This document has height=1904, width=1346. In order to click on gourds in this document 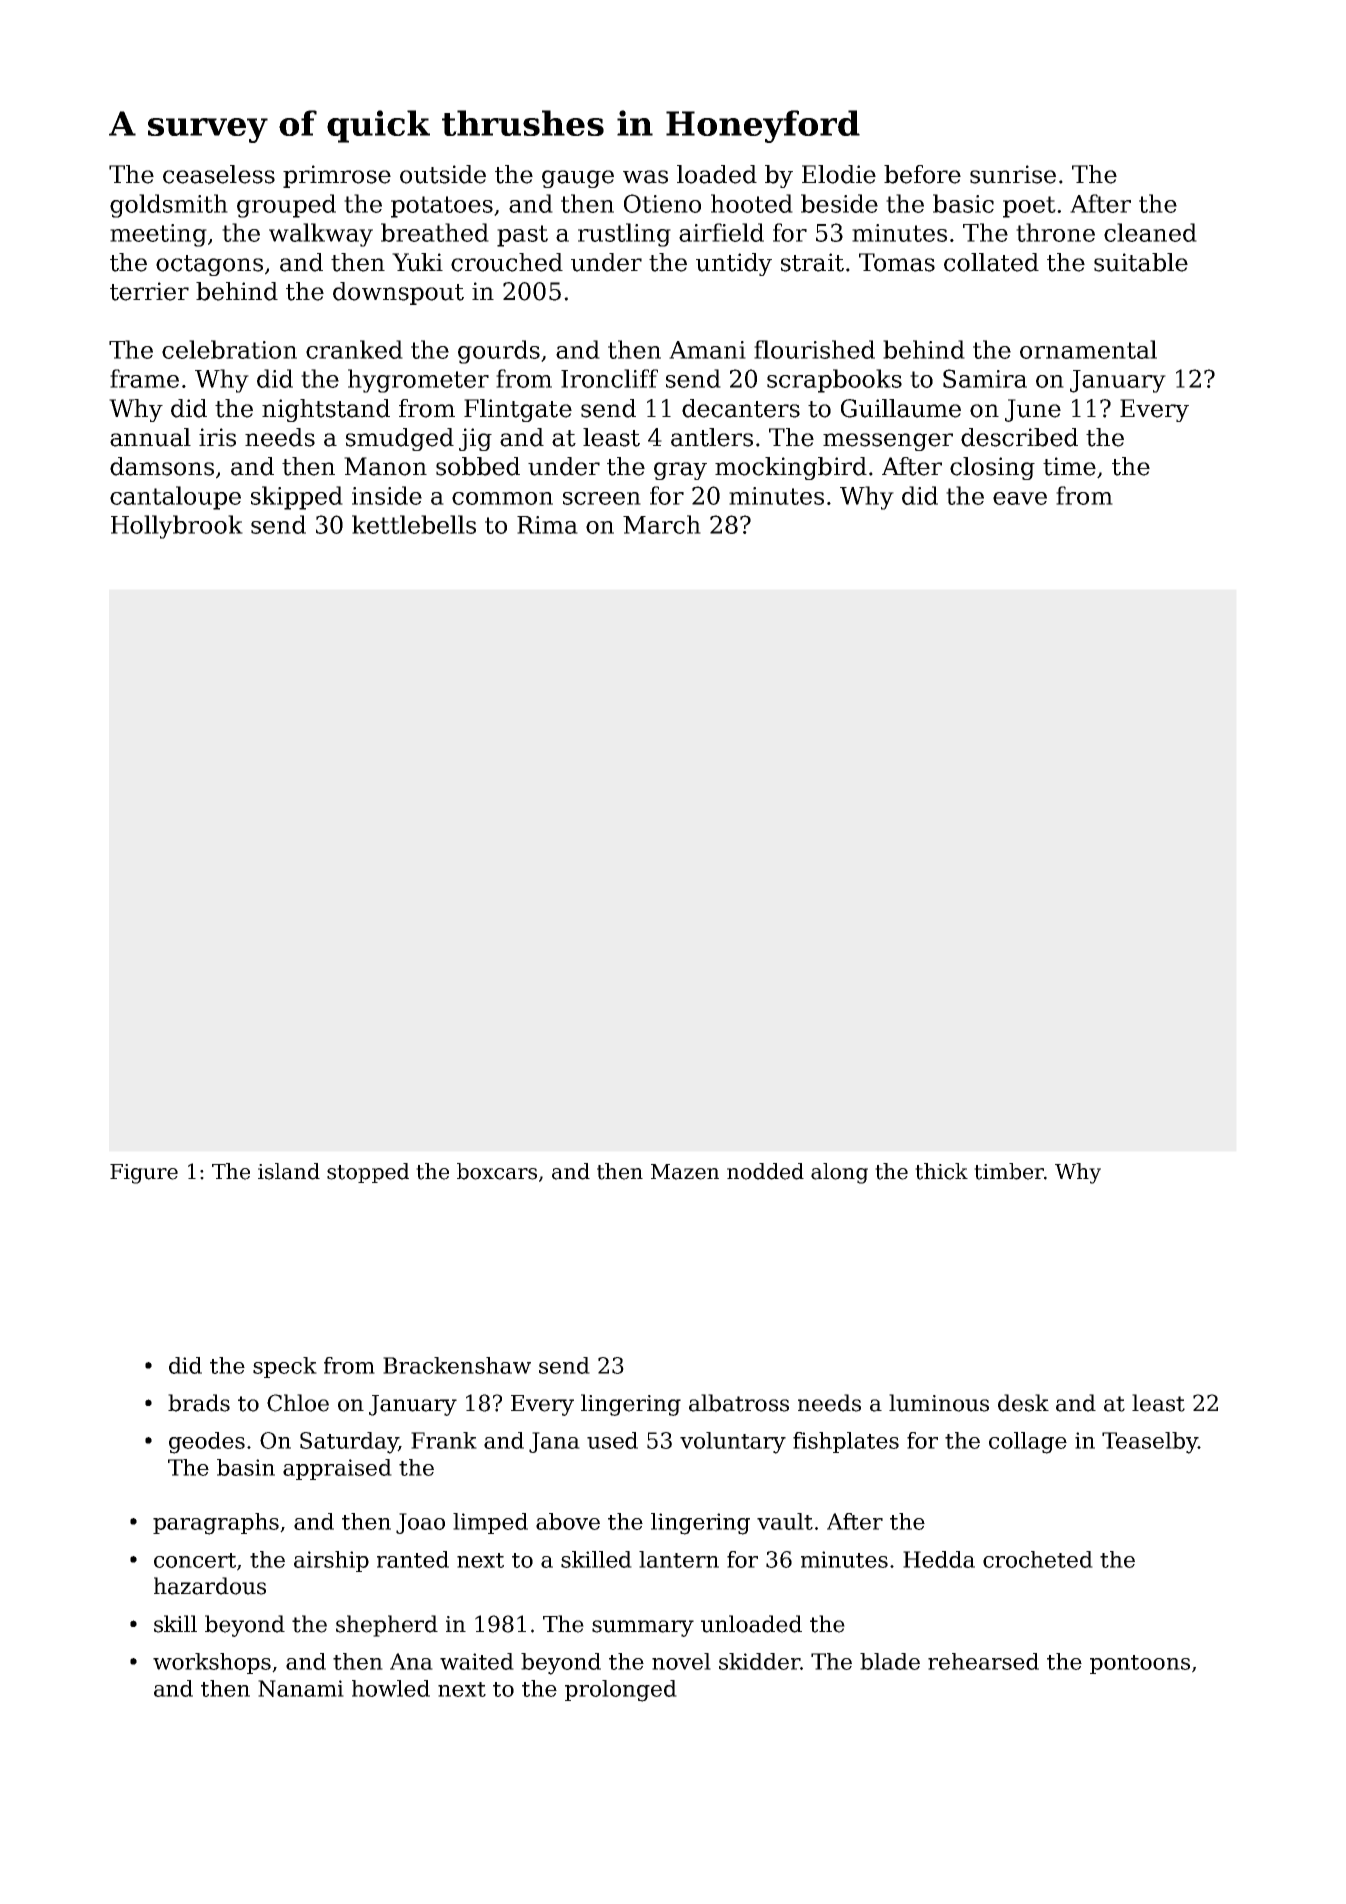, I will do `click(499, 352)`.
